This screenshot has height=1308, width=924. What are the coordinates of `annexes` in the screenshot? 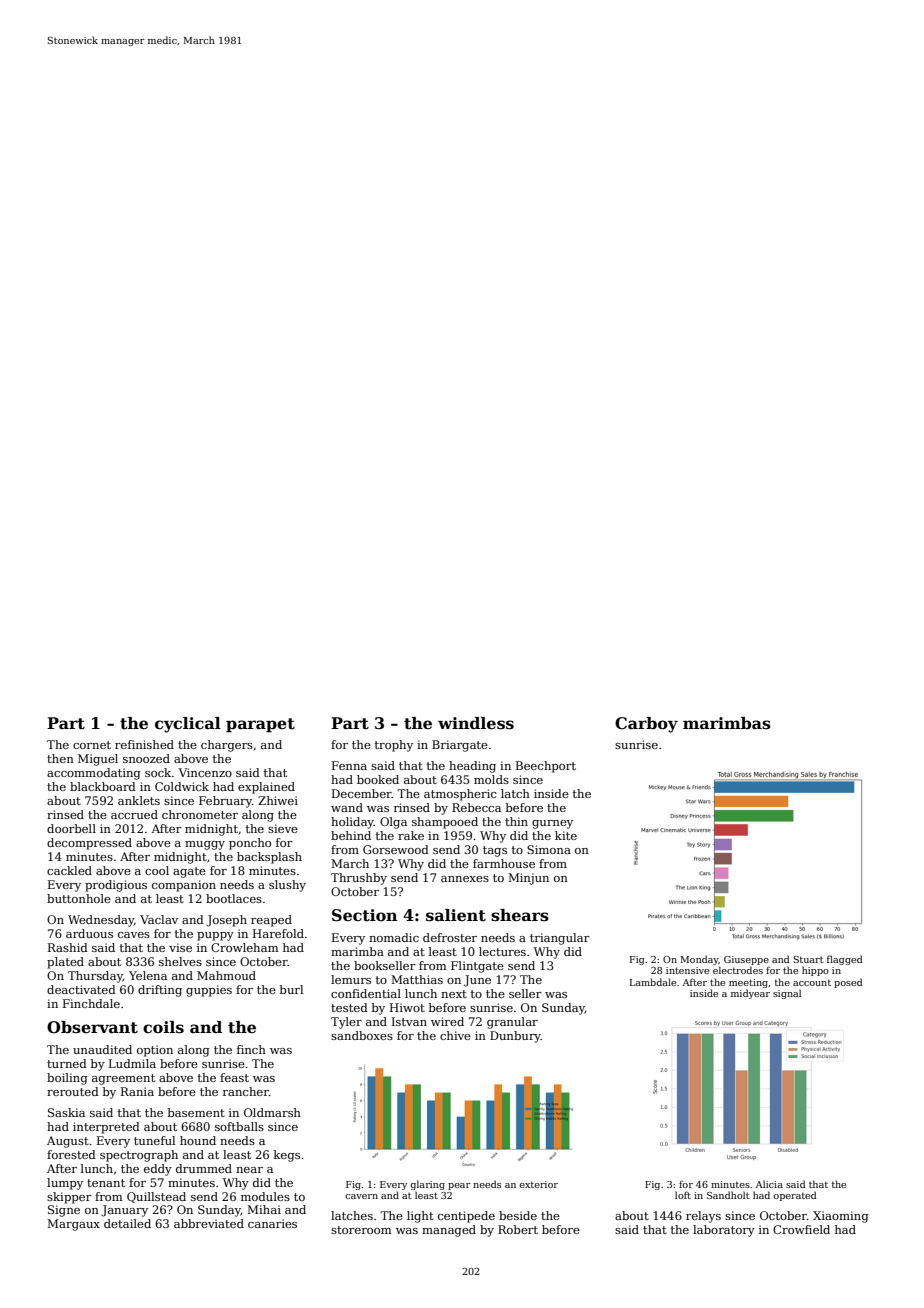 It's located at (465, 879).
